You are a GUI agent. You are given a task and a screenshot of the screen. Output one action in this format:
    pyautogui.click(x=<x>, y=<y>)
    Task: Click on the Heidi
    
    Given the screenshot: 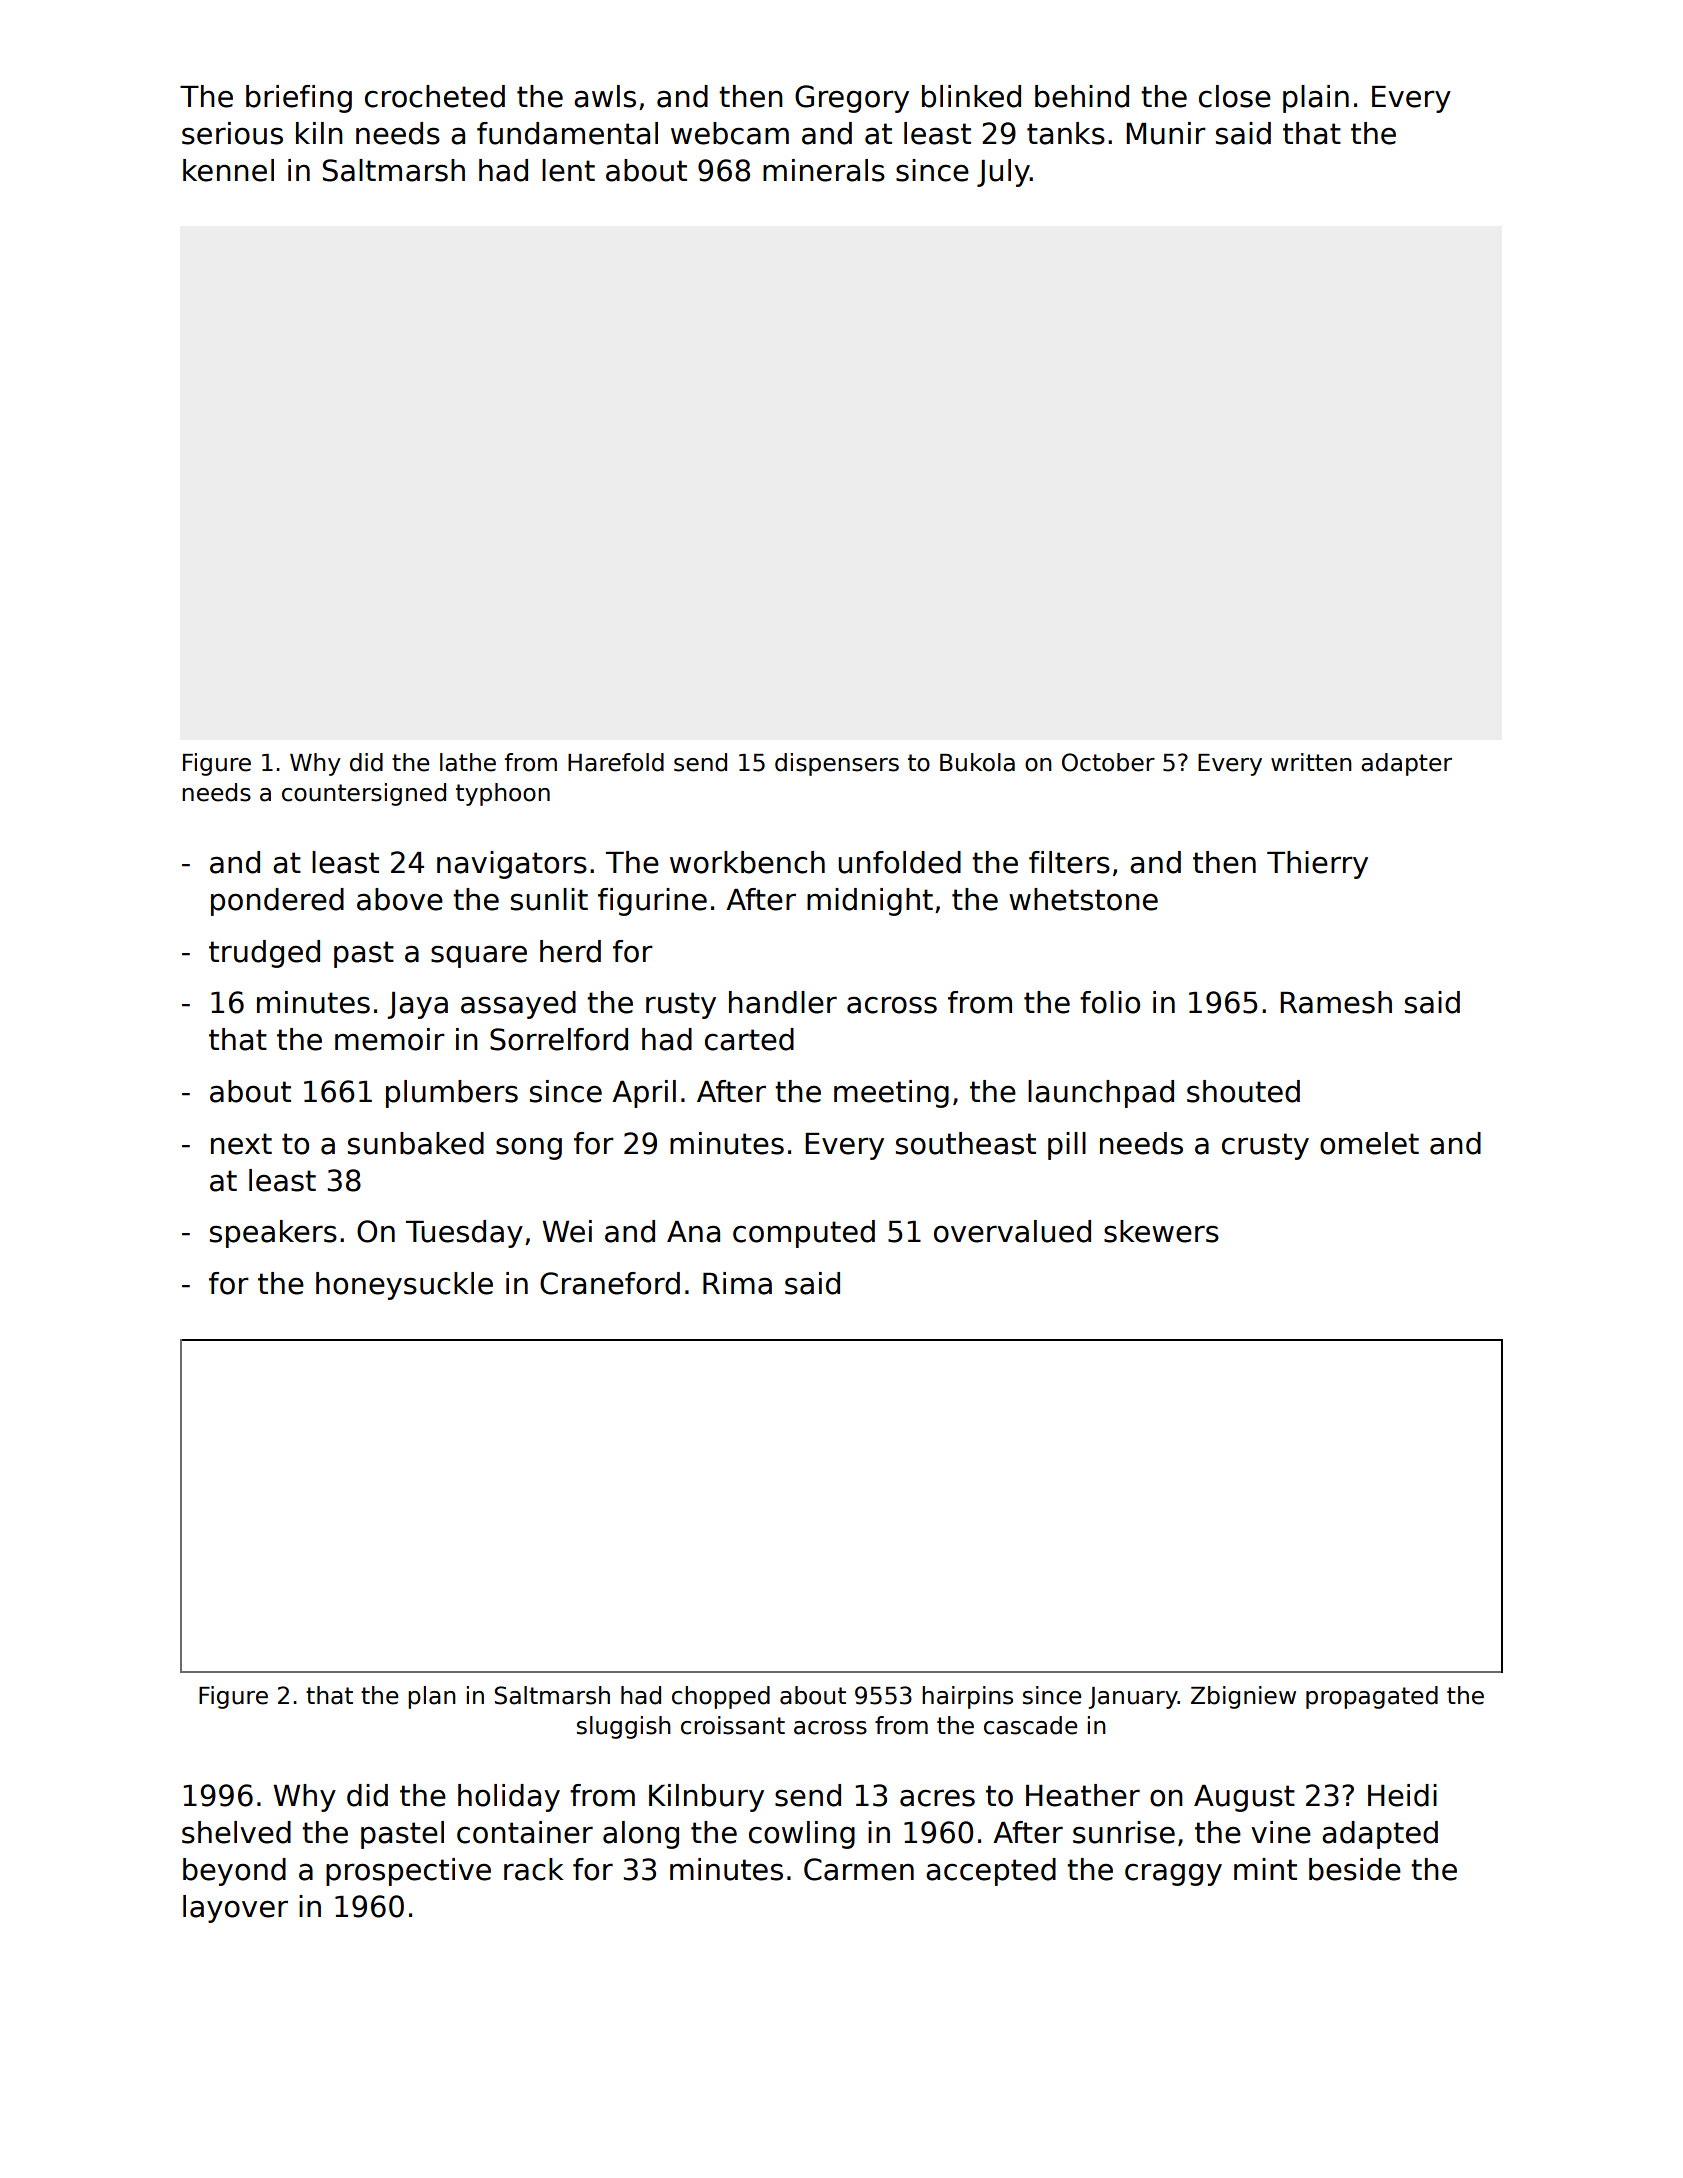 What is the action you would take?
    pyautogui.click(x=1402, y=1795)
